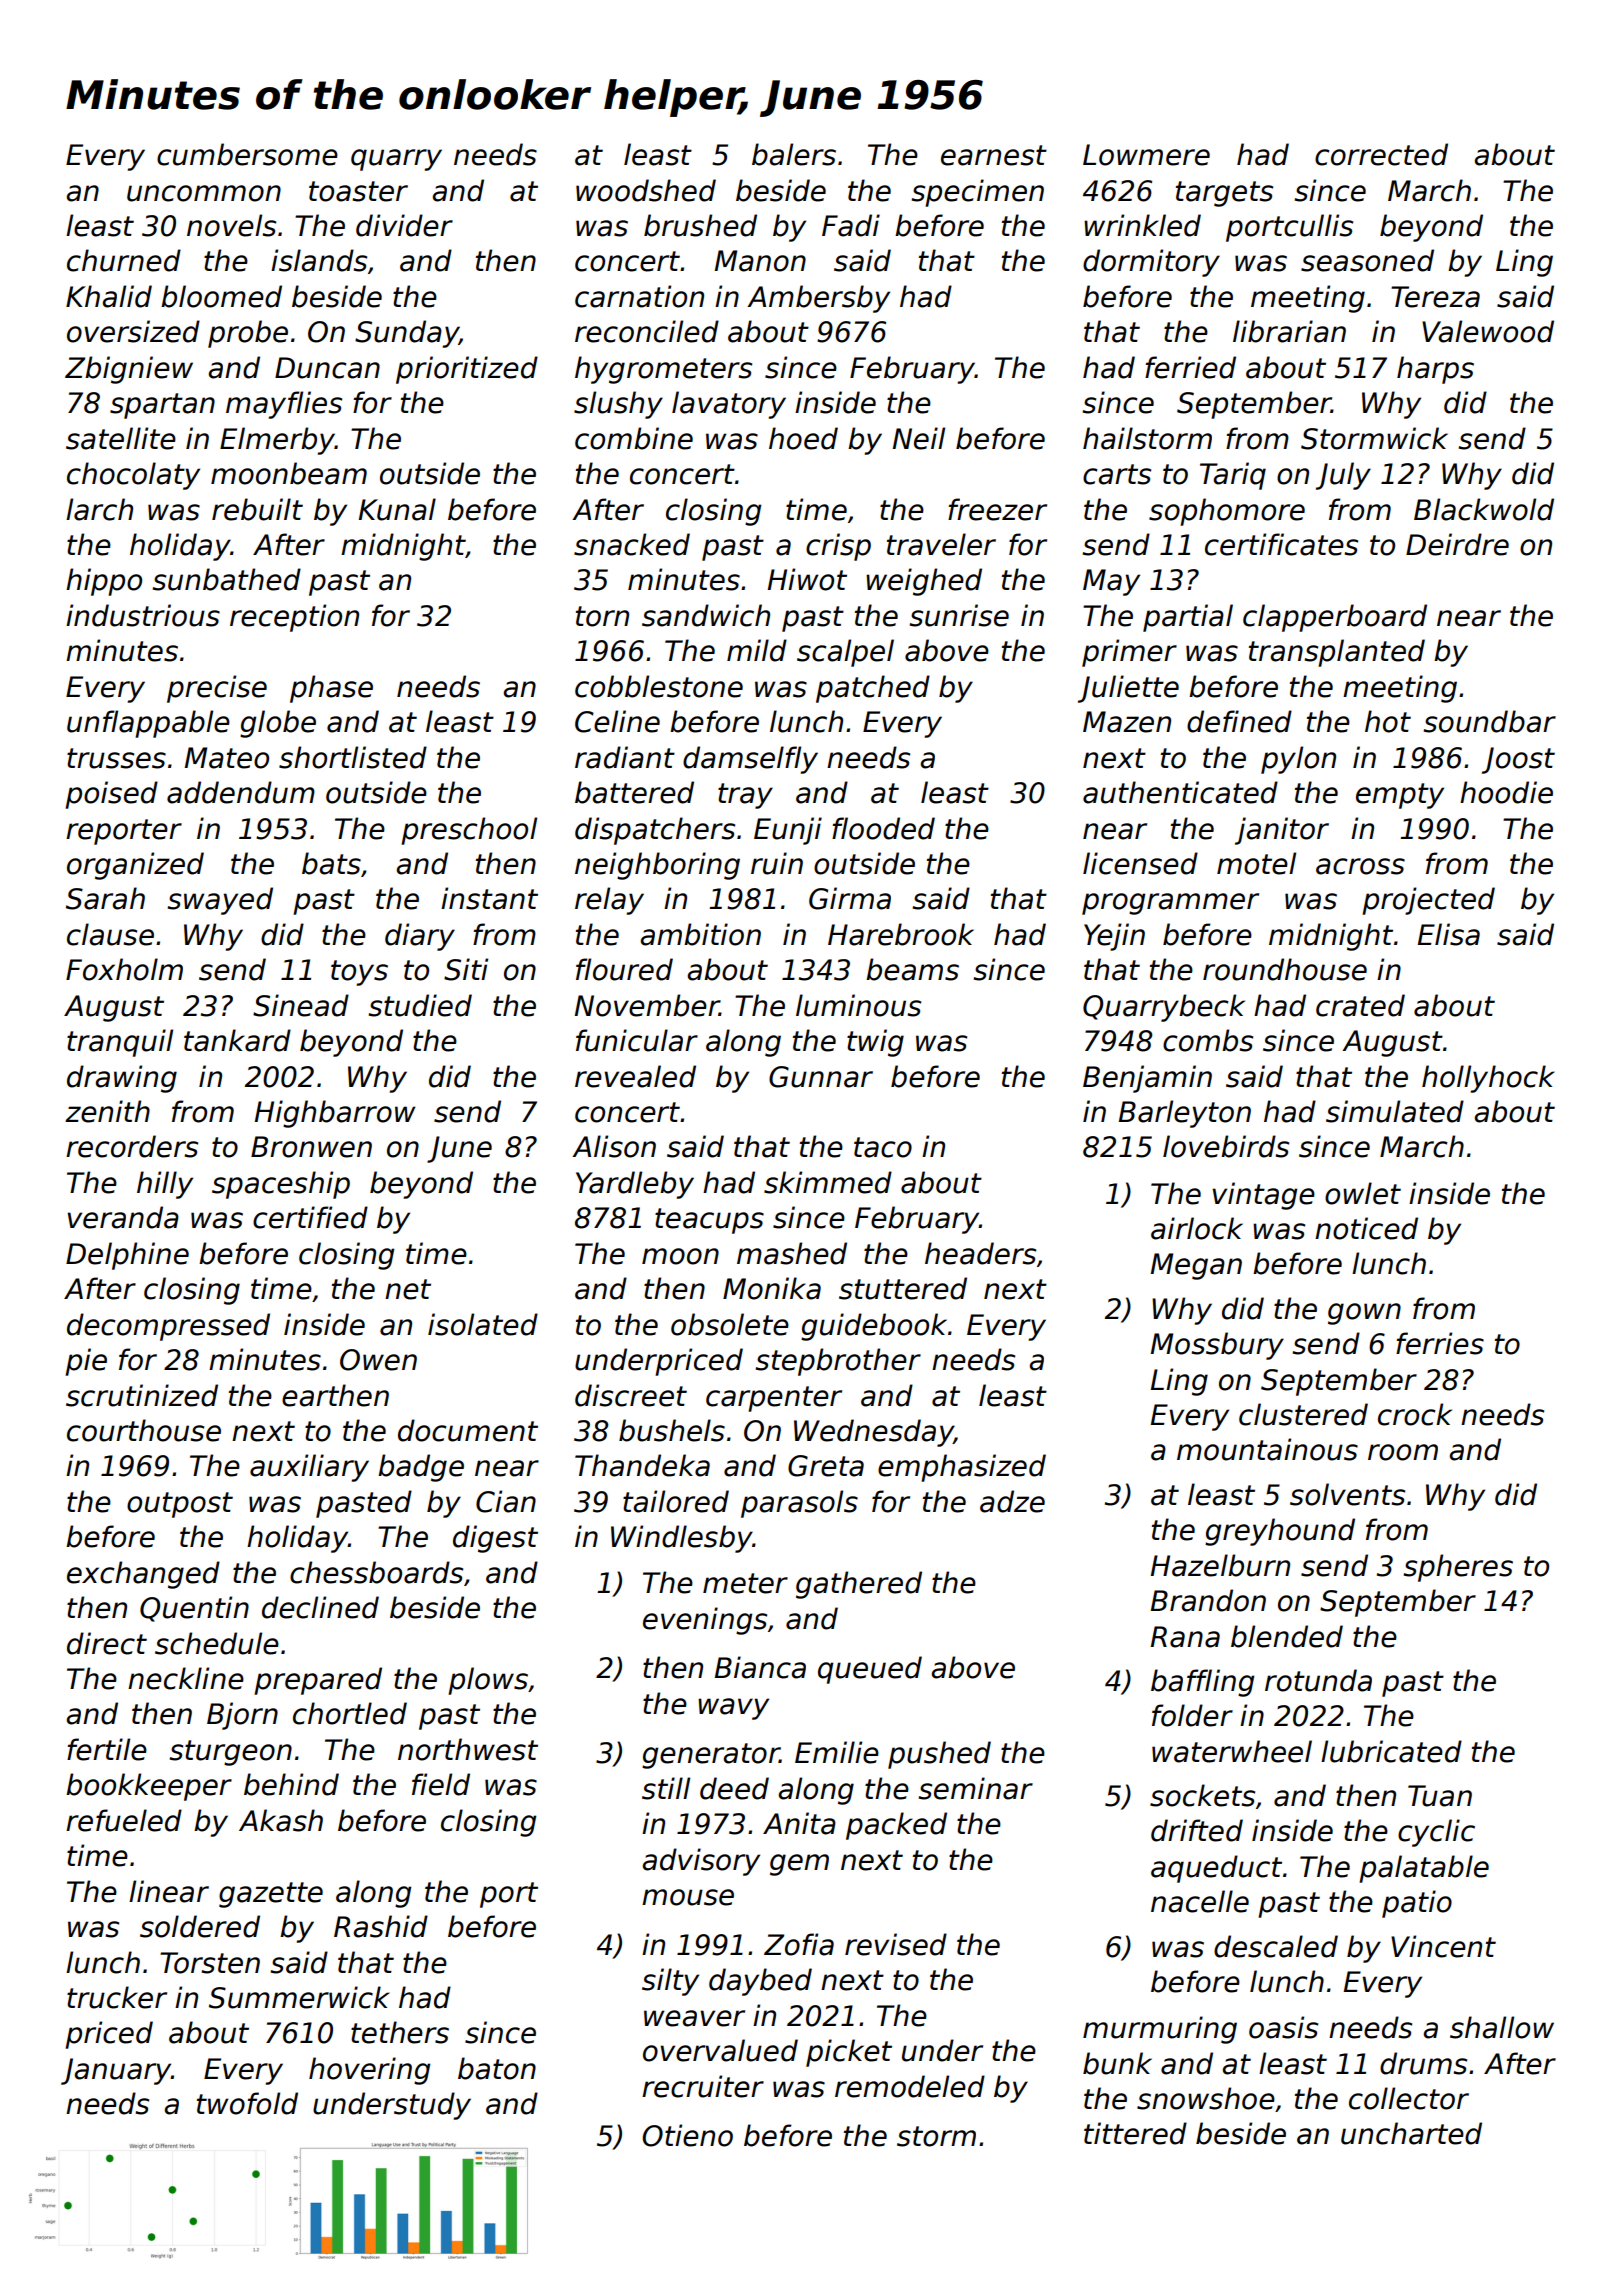 This screenshot has height=2292, width=1620. Describe the element at coordinates (408, 1289) in the screenshot. I see `net` at that location.
